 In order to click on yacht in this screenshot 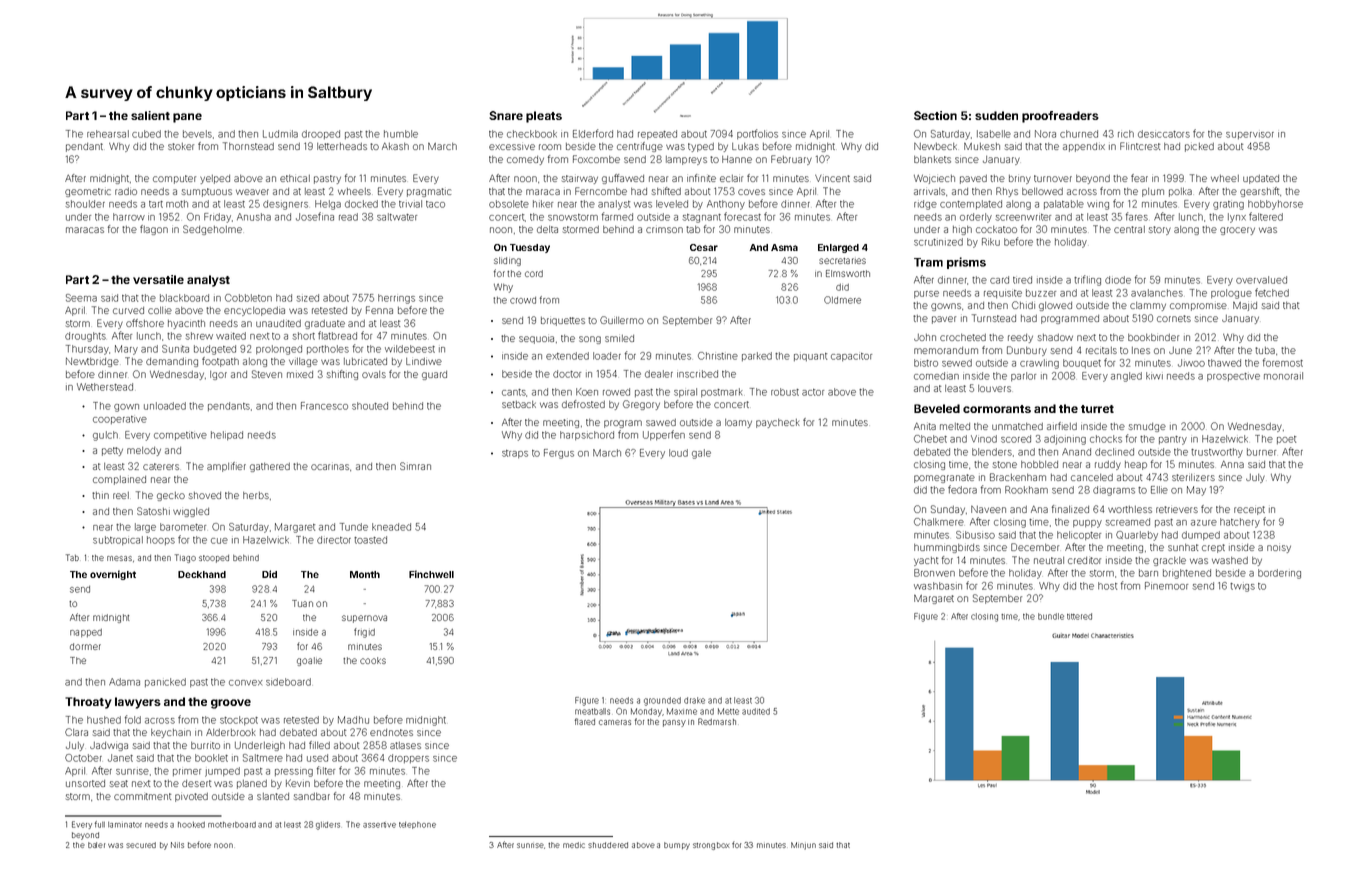, I will do `click(926, 561)`.
